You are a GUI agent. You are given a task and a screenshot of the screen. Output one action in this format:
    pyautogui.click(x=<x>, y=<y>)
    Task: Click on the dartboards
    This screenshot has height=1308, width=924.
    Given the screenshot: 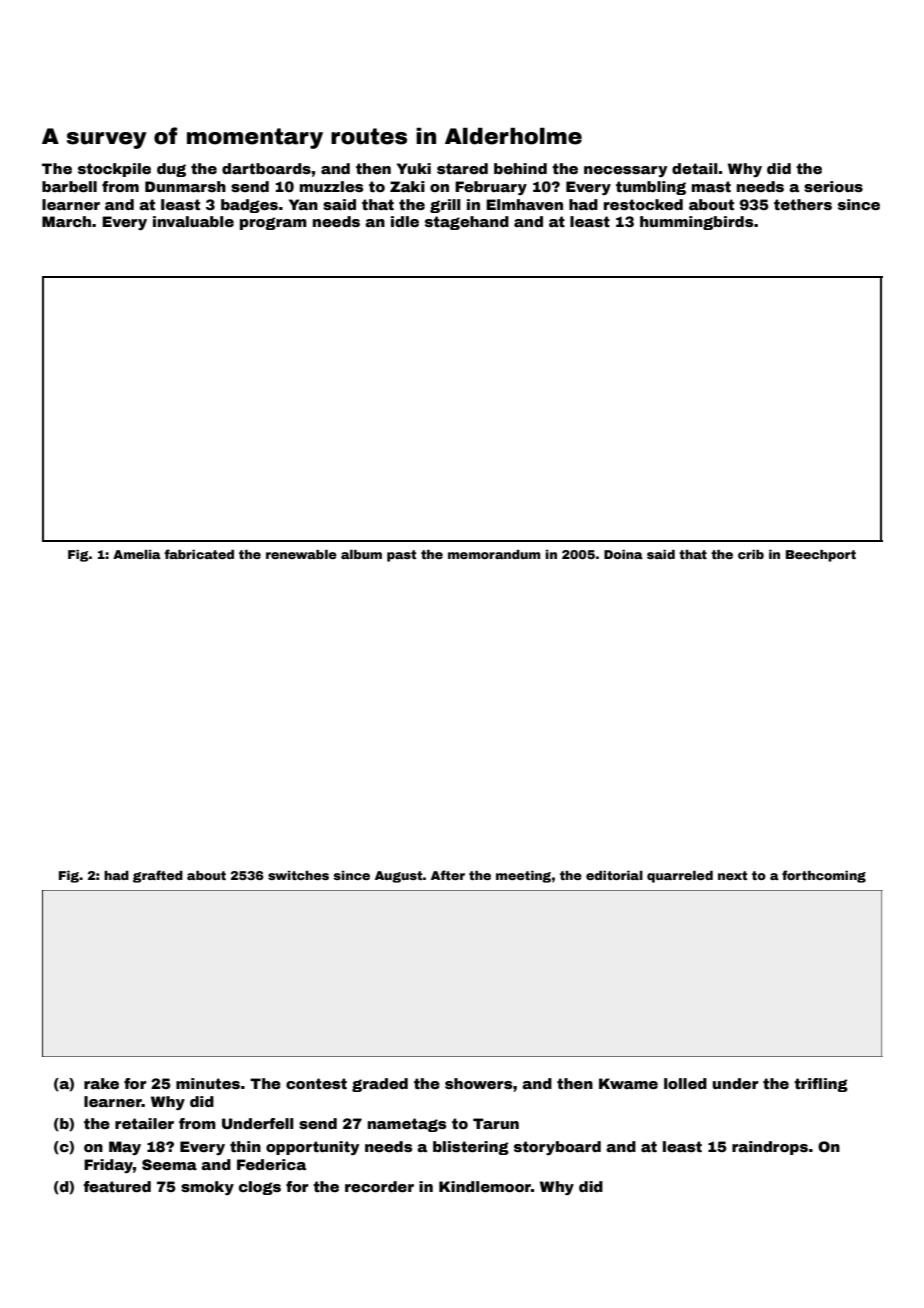 What is the action you would take?
    pyautogui.click(x=266, y=168)
